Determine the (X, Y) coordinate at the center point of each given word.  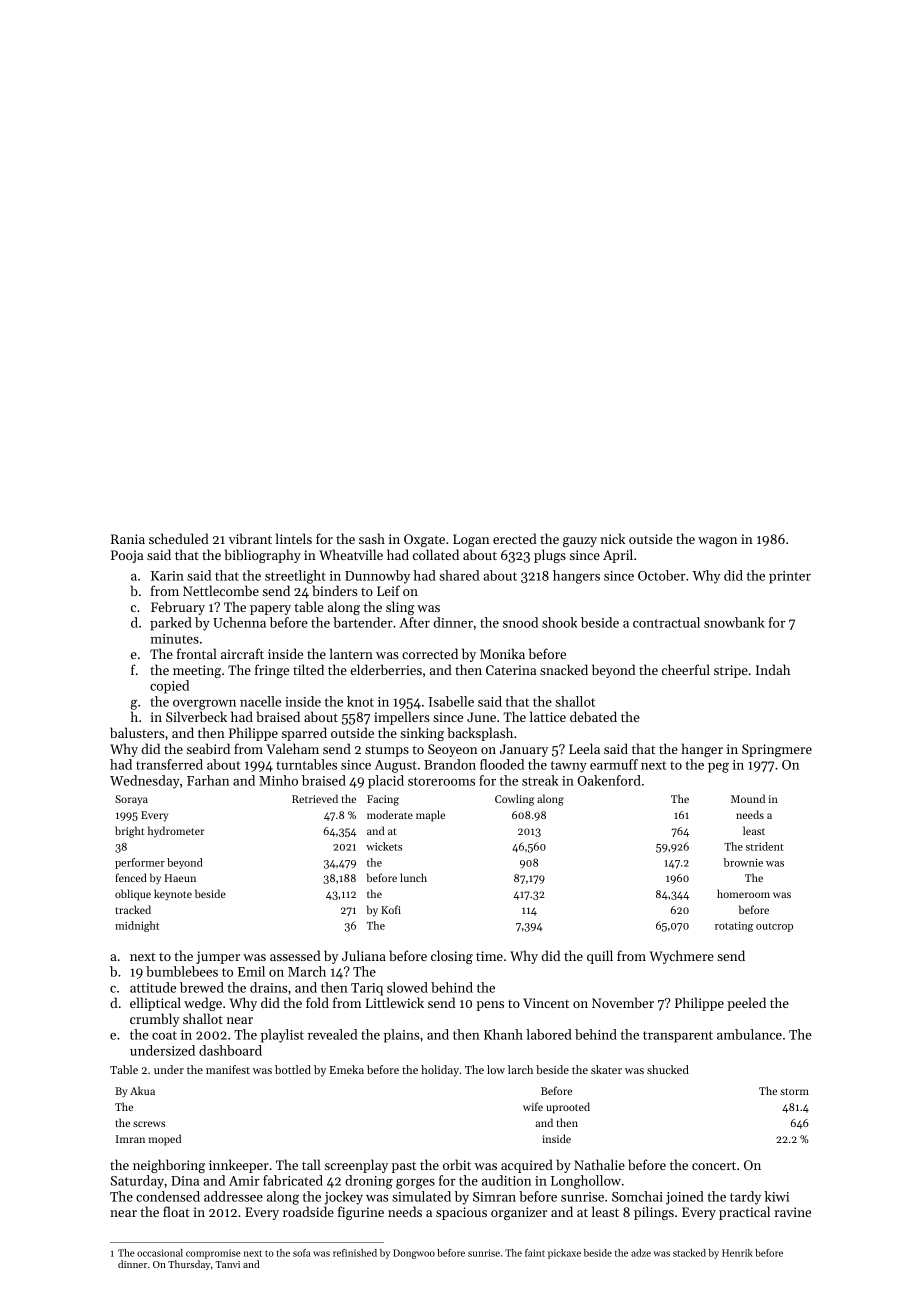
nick (612, 538)
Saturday (137, 1182)
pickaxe (564, 1254)
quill (600, 957)
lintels (294, 538)
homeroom (743, 893)
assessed (295, 955)
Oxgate (424, 540)
